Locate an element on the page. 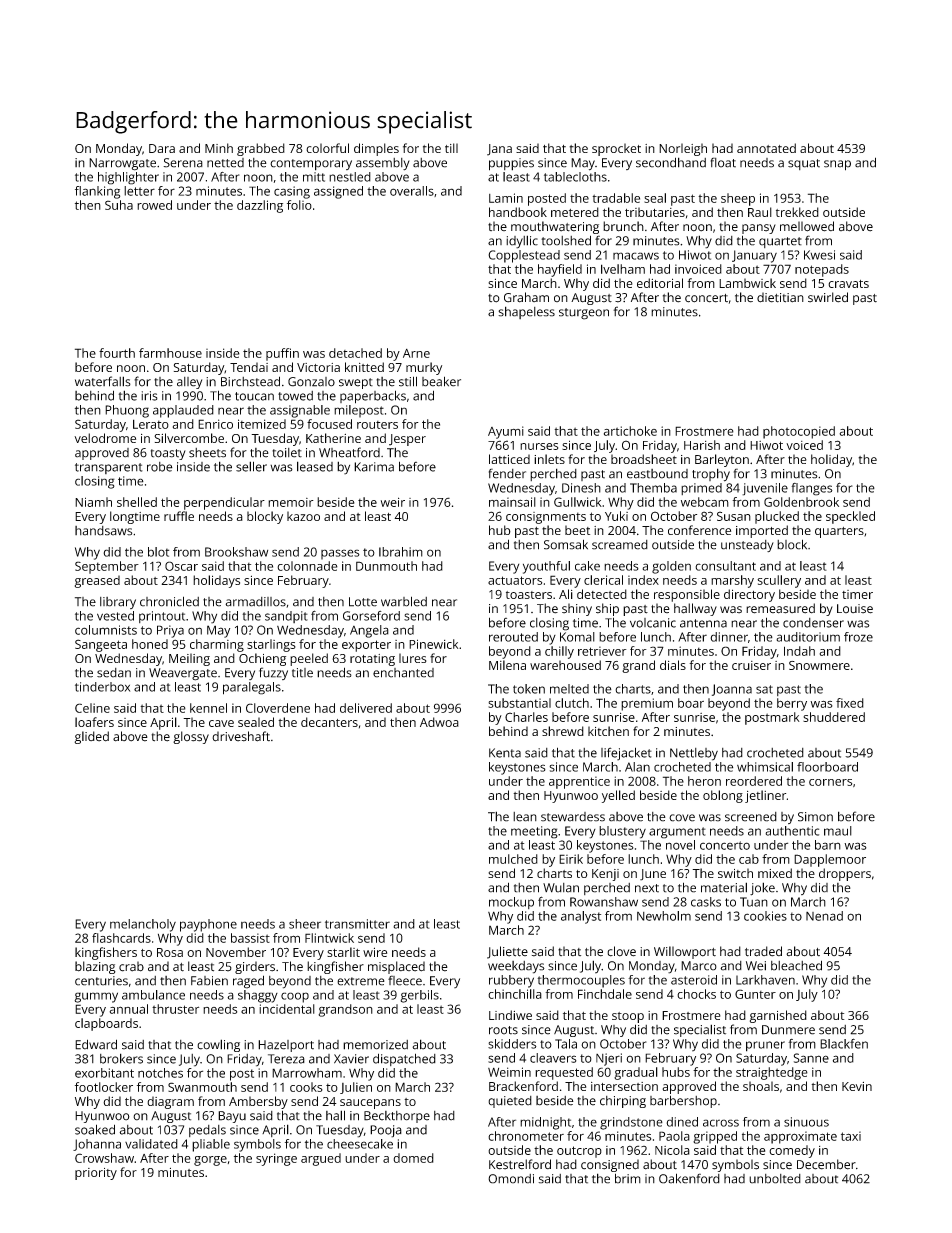 The height and width of the document is (1233, 952). analyst is located at coordinates (581, 917).
